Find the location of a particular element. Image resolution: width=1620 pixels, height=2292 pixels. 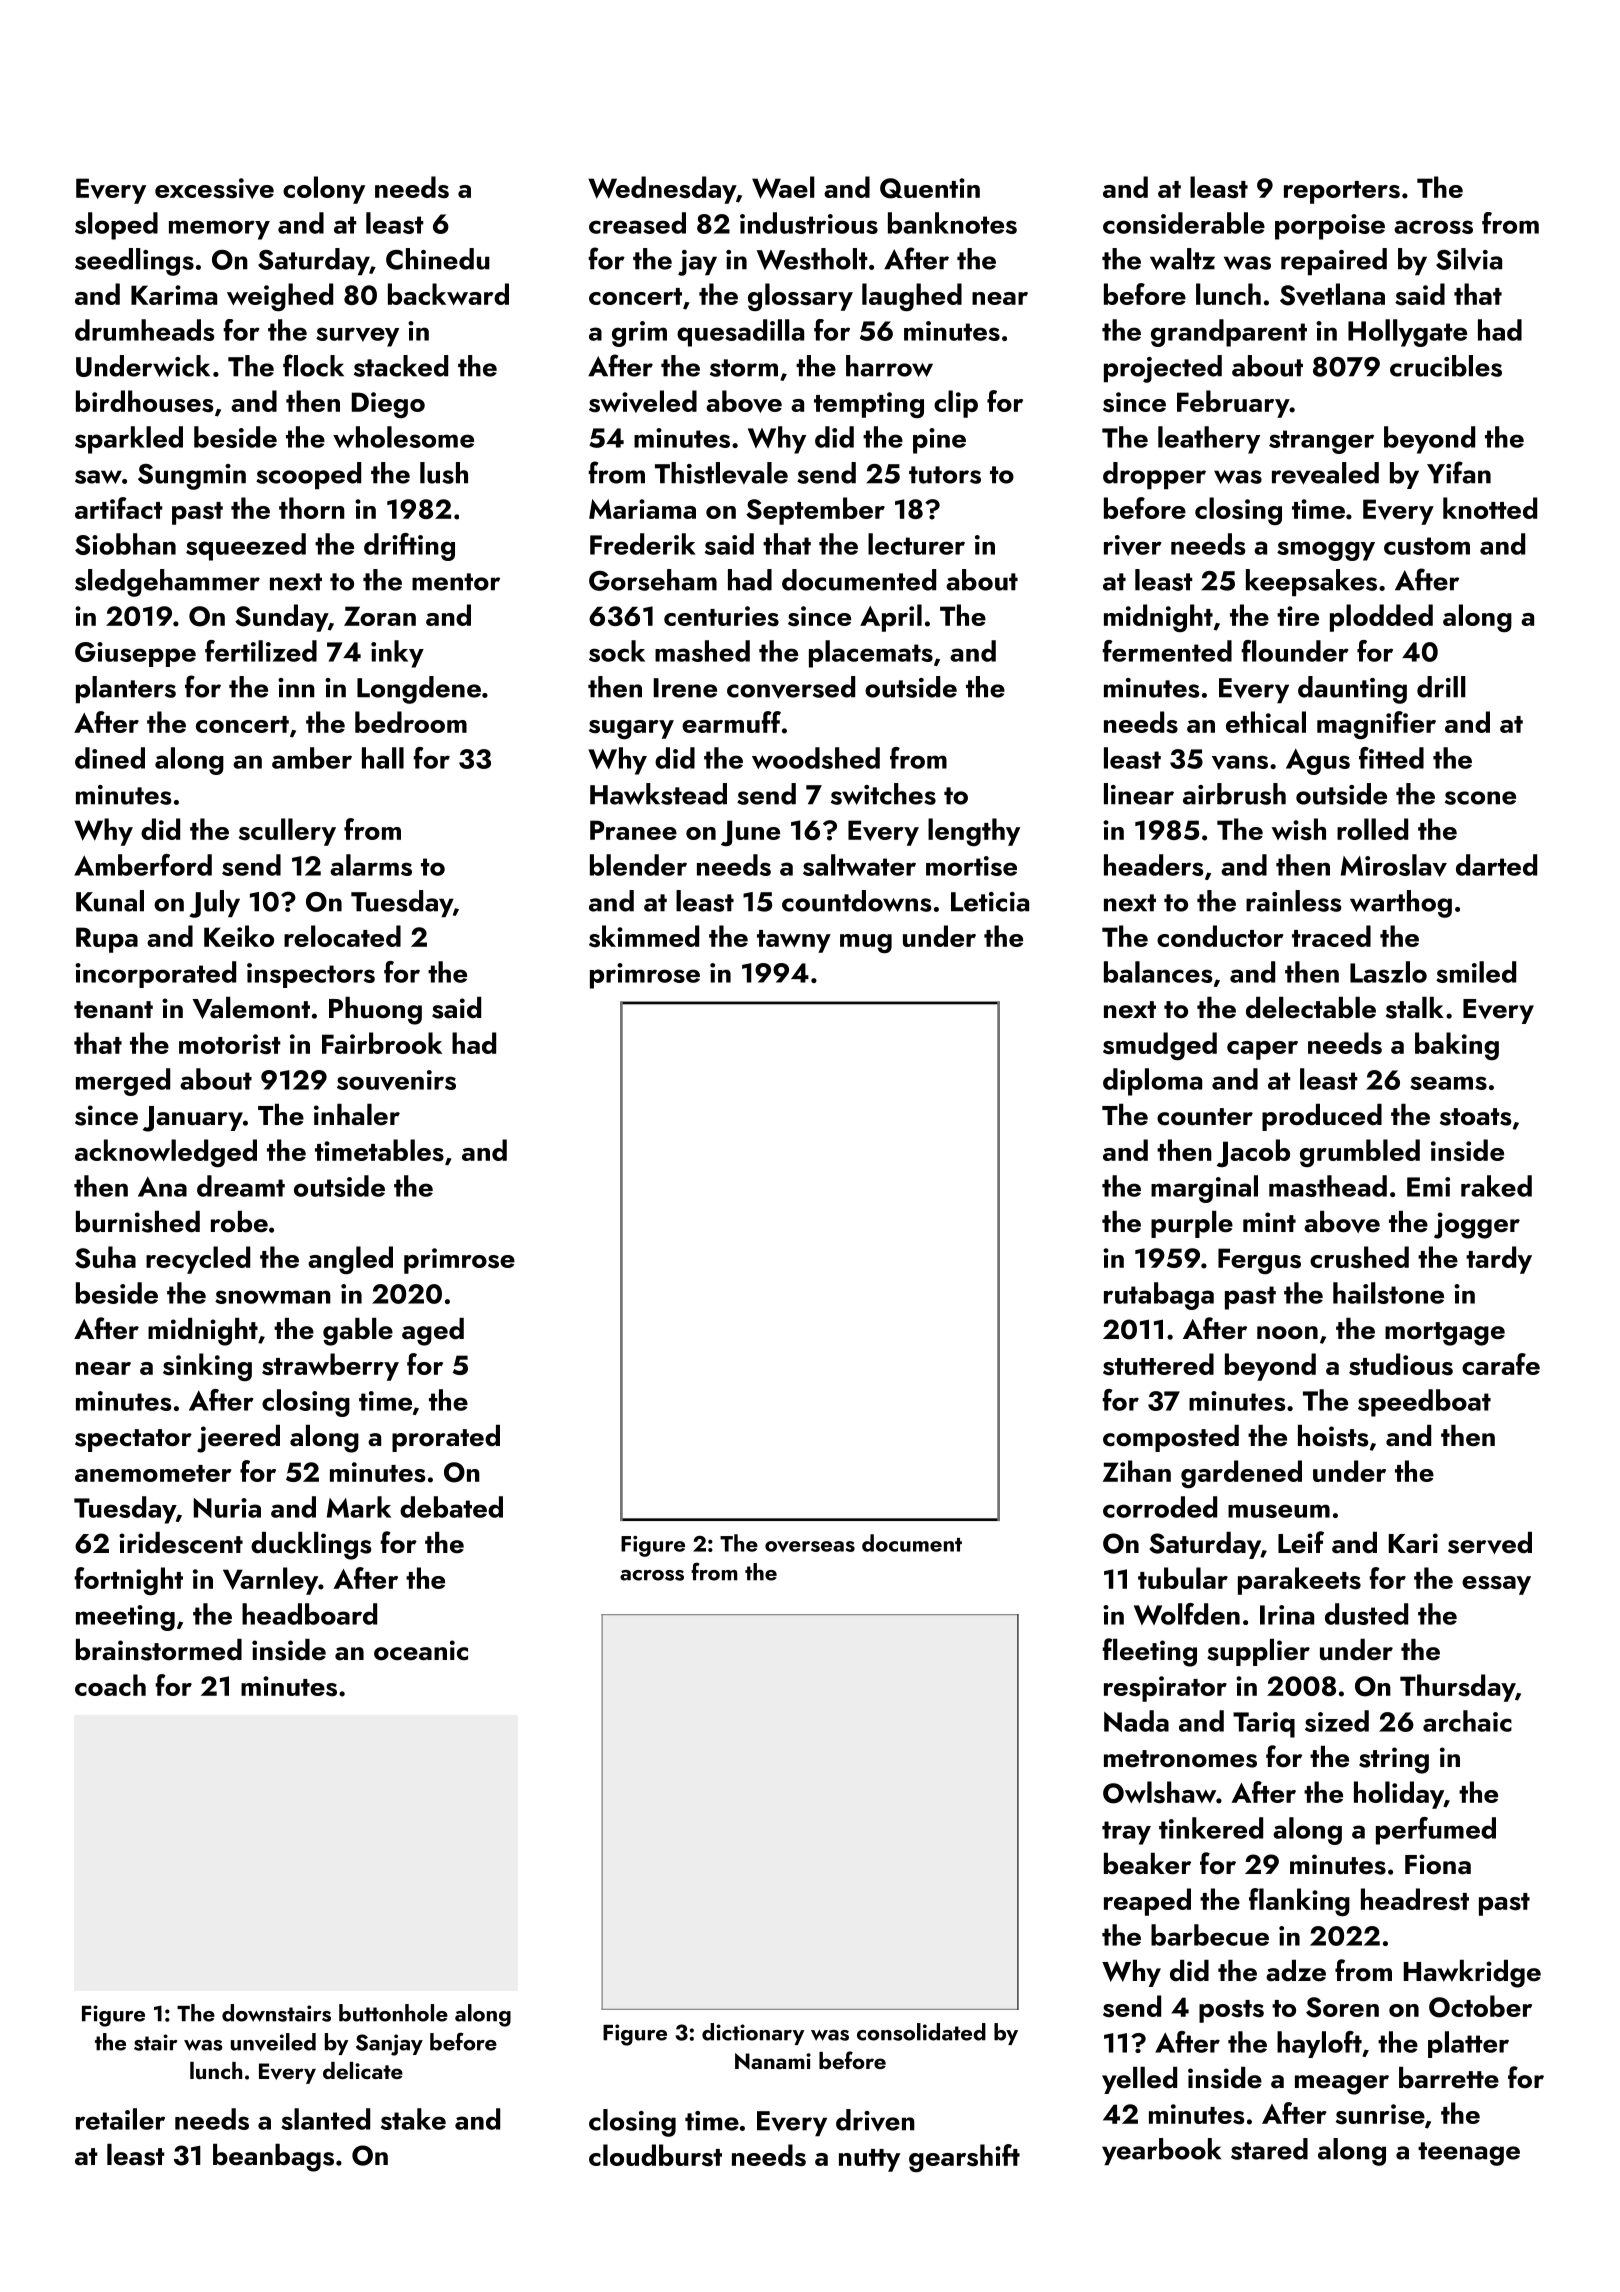

retailer is located at coordinates (120, 2119).
